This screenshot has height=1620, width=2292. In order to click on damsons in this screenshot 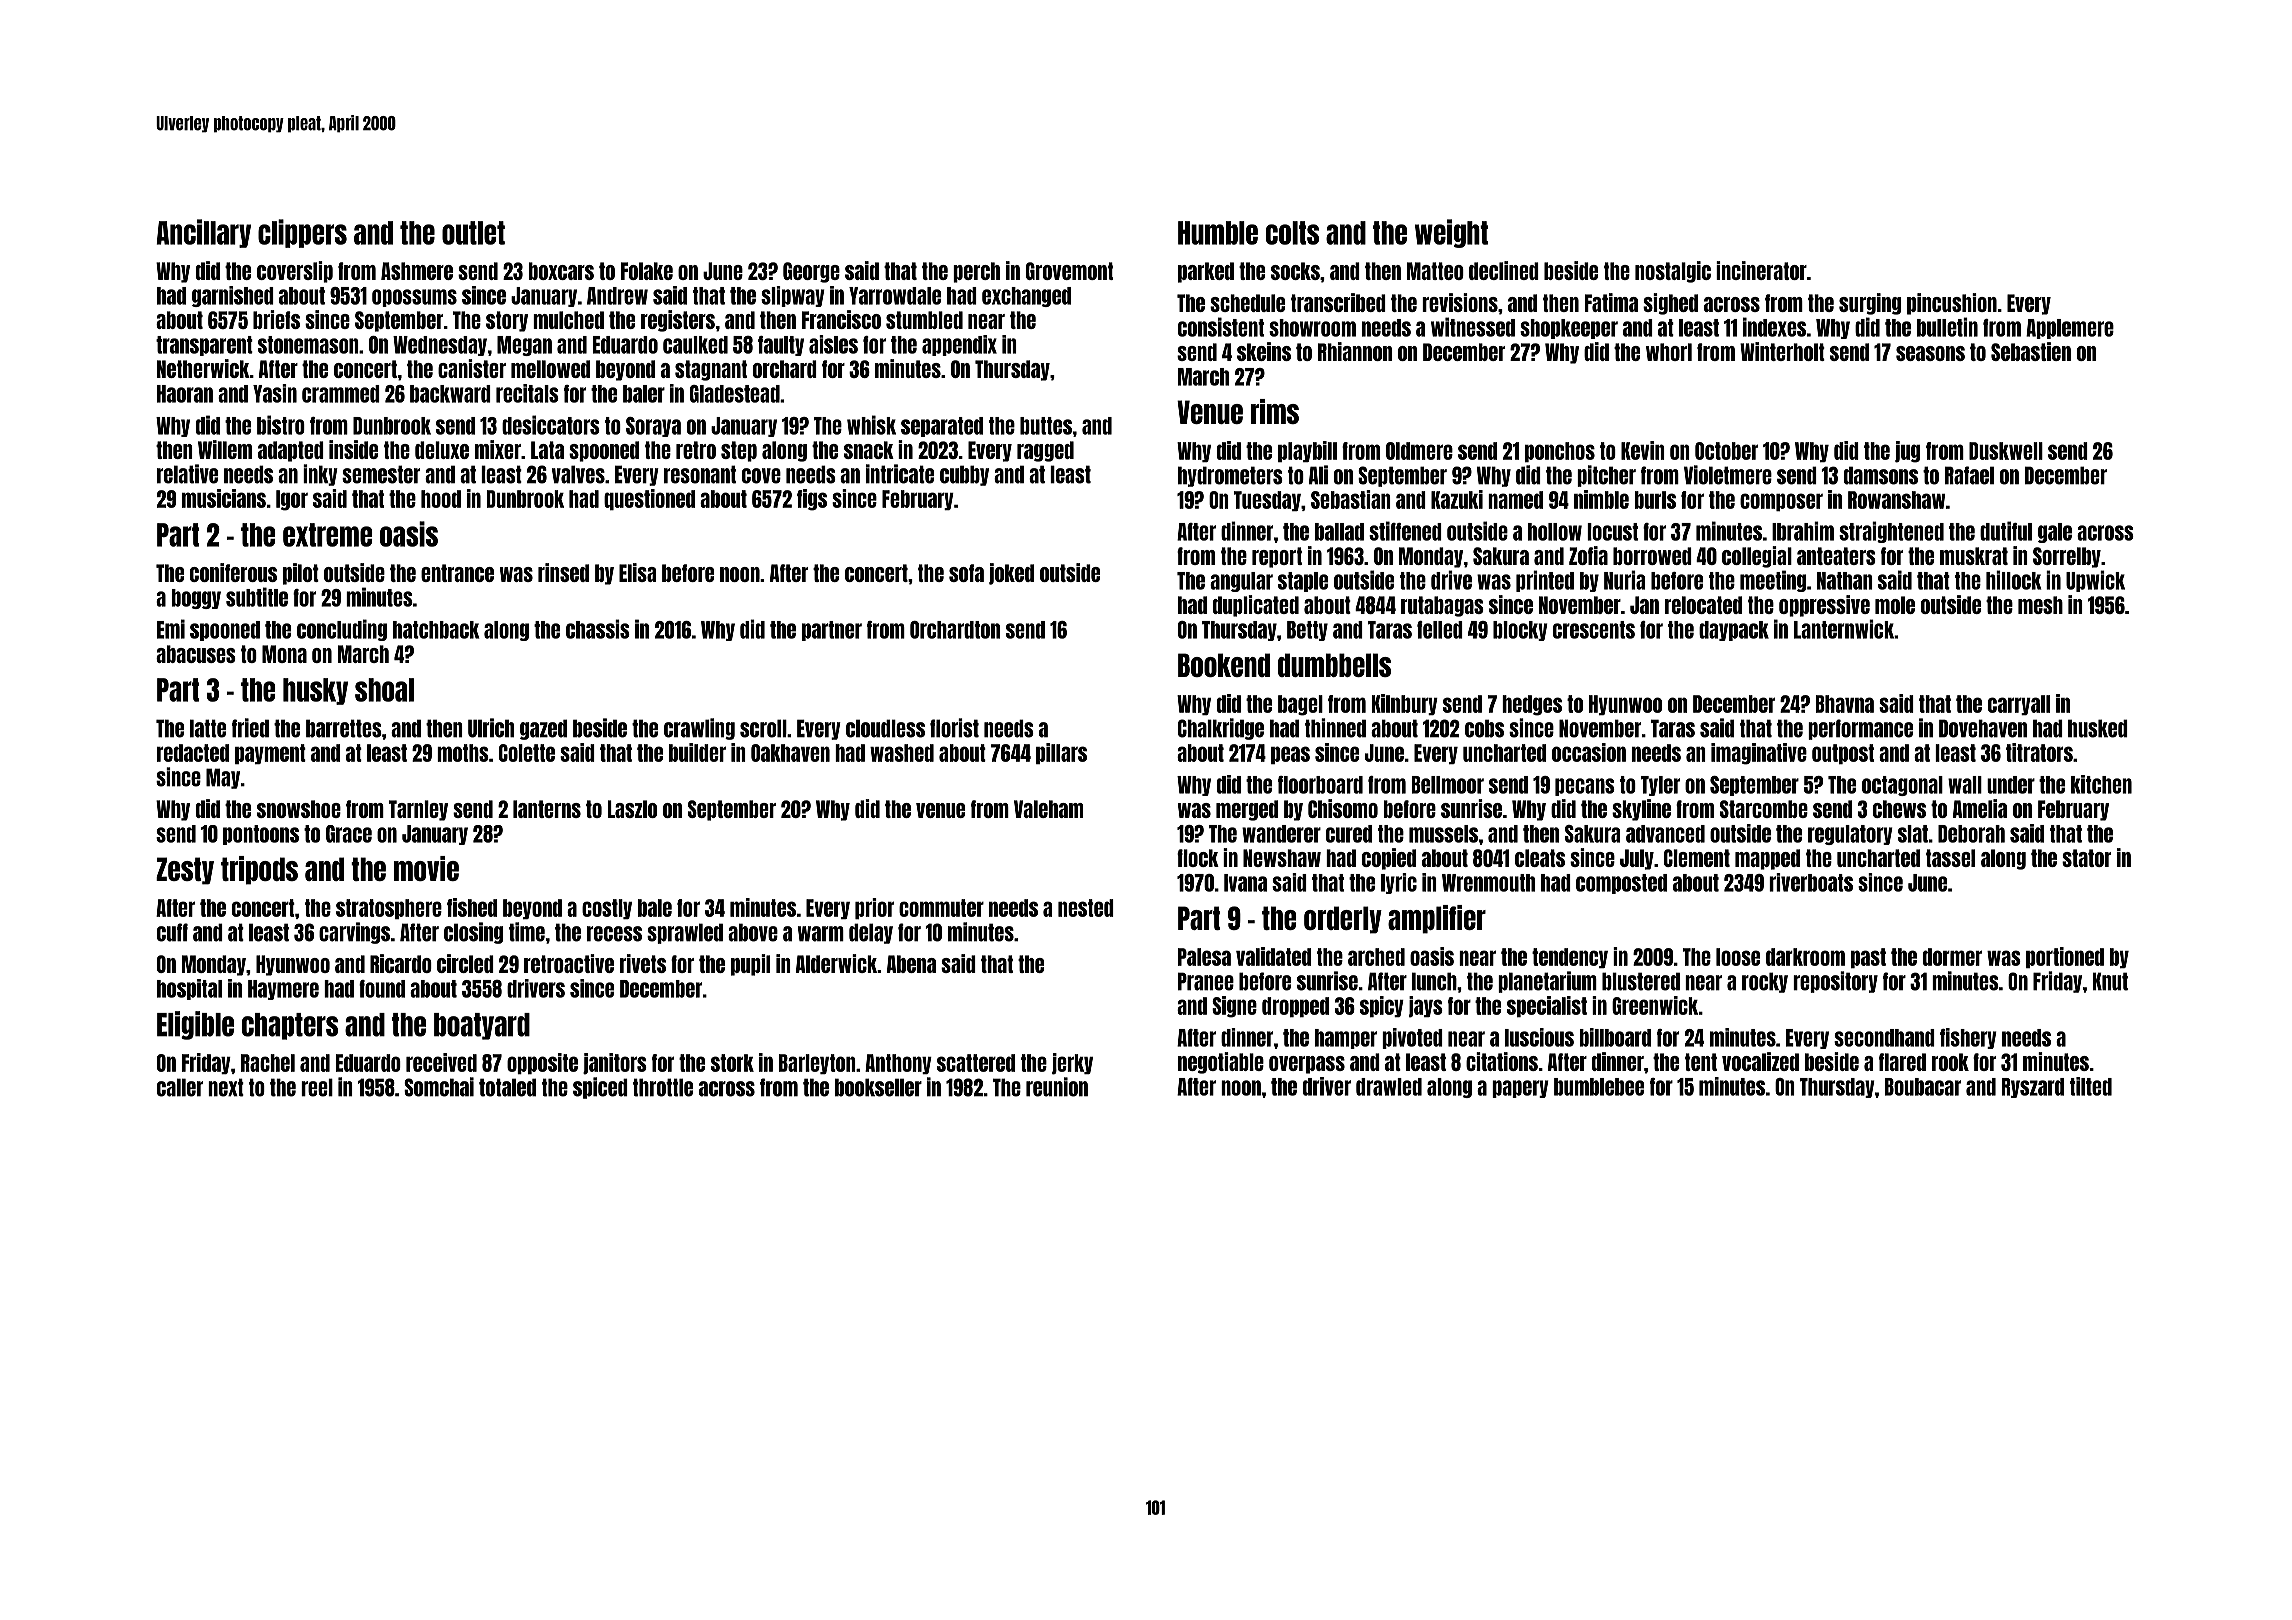, I will do `click(1881, 475)`.
